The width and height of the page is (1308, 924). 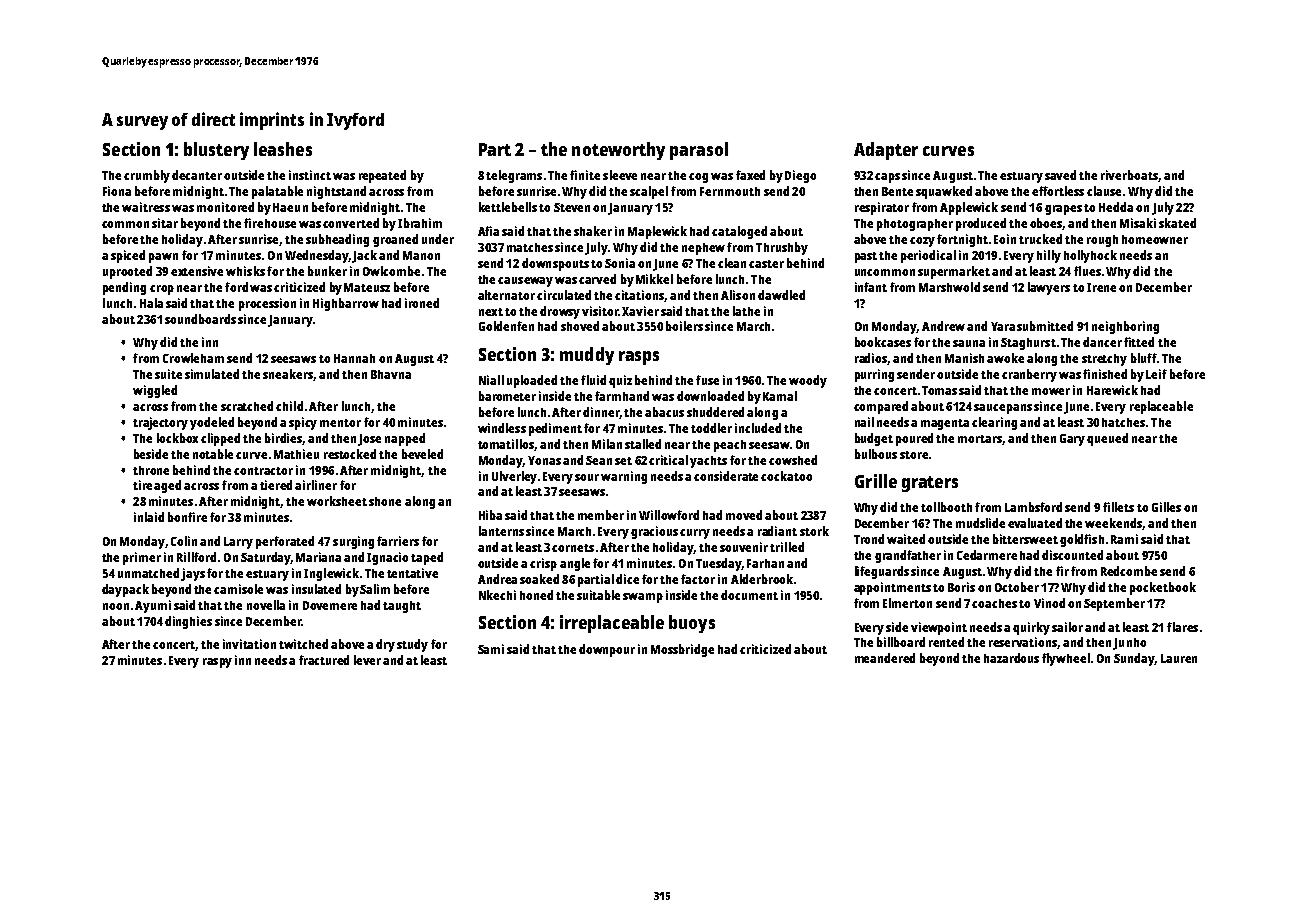 What do you see at coordinates (699, 151) in the page?
I see `parasol` at bounding box center [699, 151].
